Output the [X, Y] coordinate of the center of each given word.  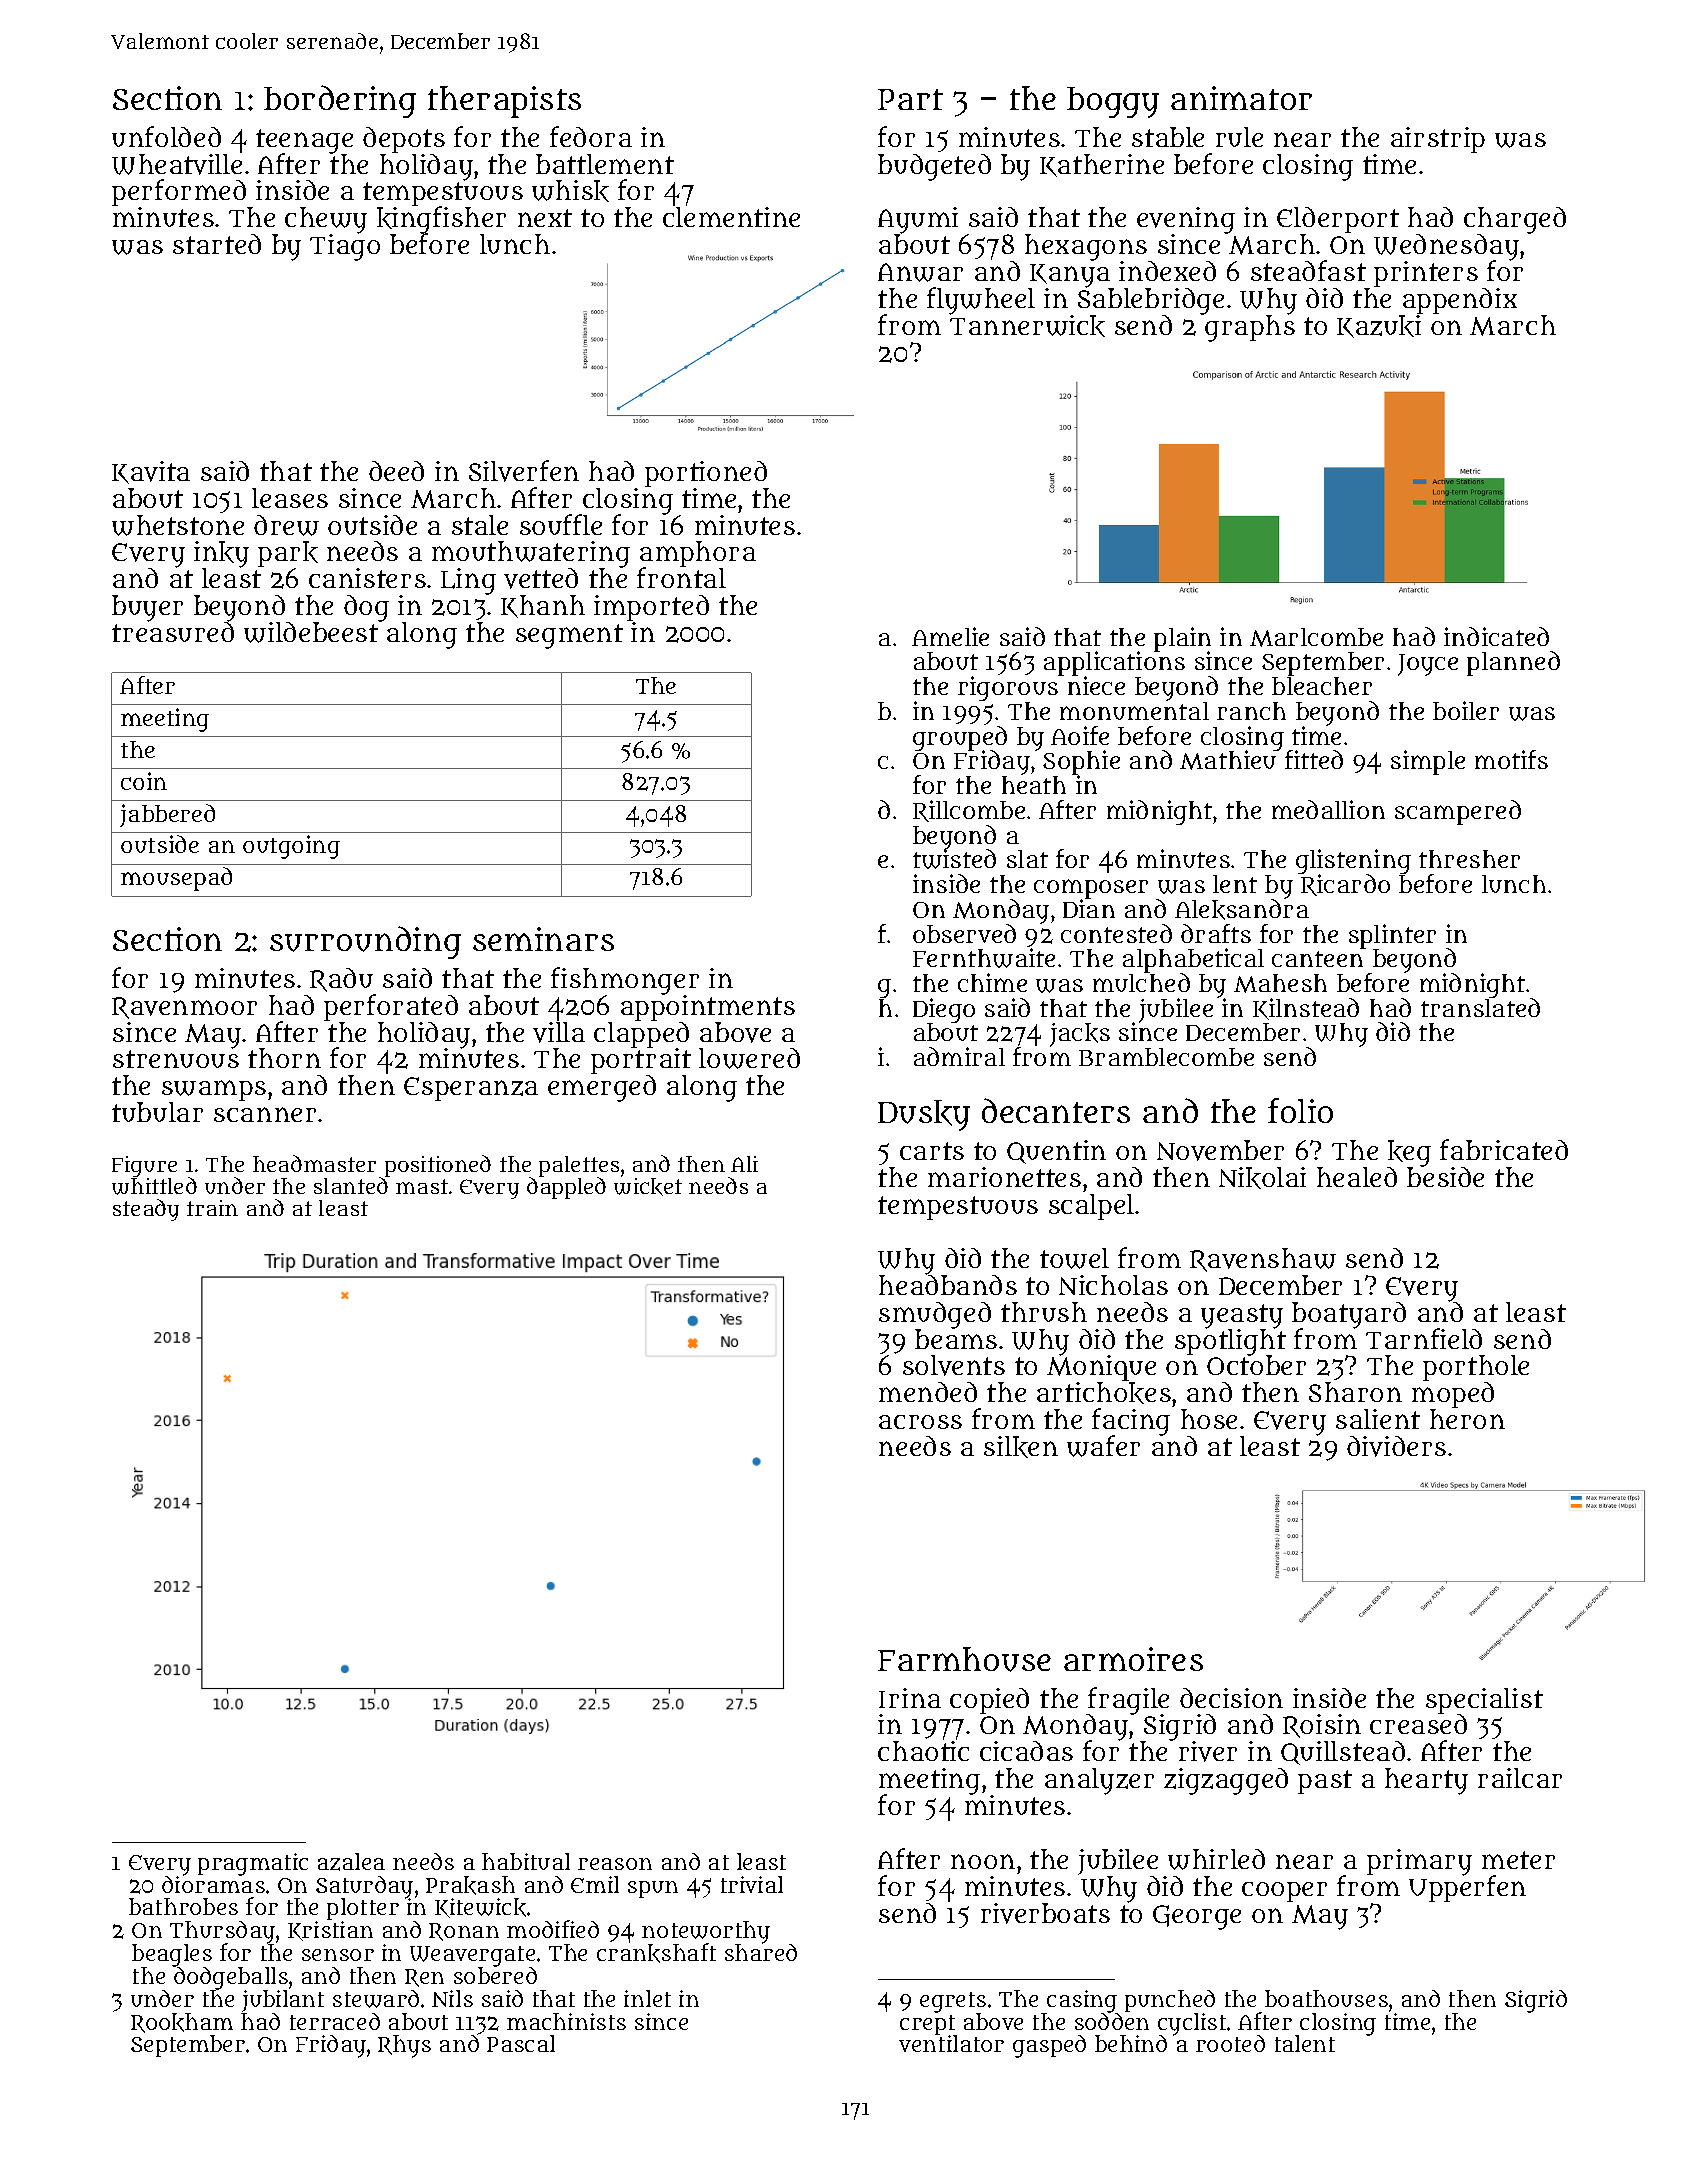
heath [1034, 785]
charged [1515, 220]
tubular [157, 1112]
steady [146, 1210]
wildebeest [311, 632]
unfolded [166, 136]
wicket [648, 1187]
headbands [948, 1285]
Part [910, 99]
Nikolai [1262, 1178]
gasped [1049, 2046]
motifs [1511, 759]
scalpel [1091, 1207]
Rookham [182, 2023]
